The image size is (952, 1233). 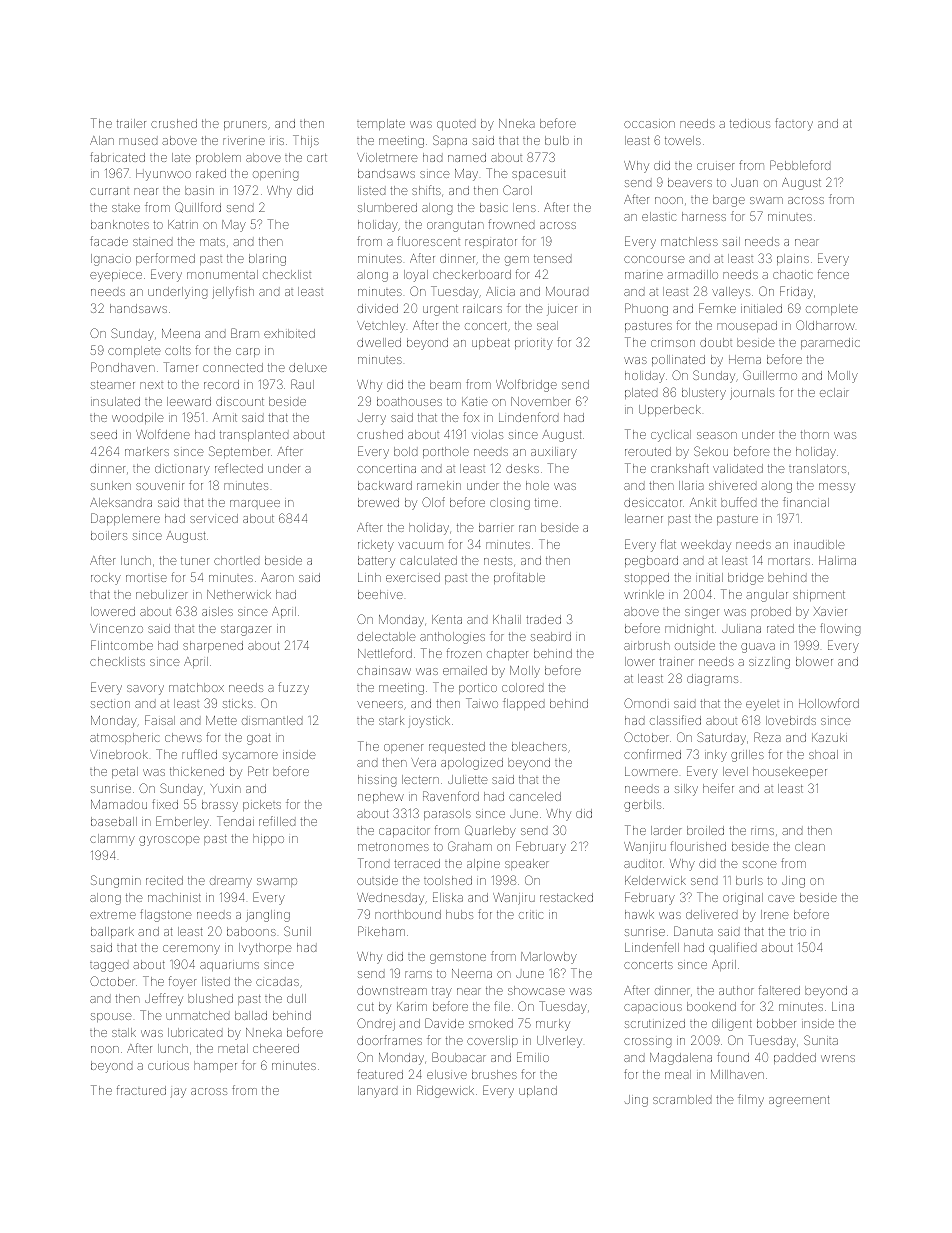 I want to click on faltered, so click(x=779, y=990).
